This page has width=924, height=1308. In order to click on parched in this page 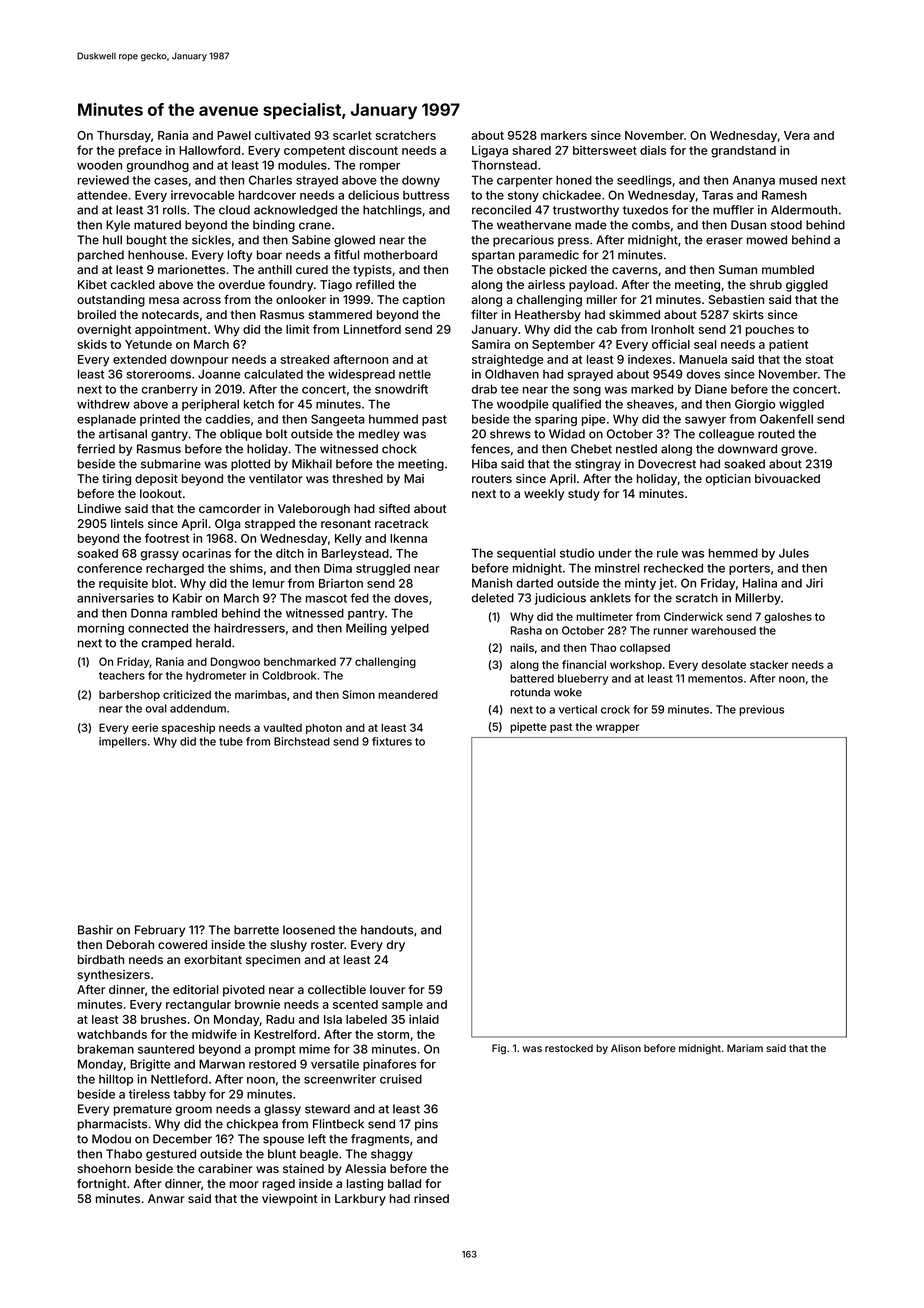, I will do `click(101, 256)`.
